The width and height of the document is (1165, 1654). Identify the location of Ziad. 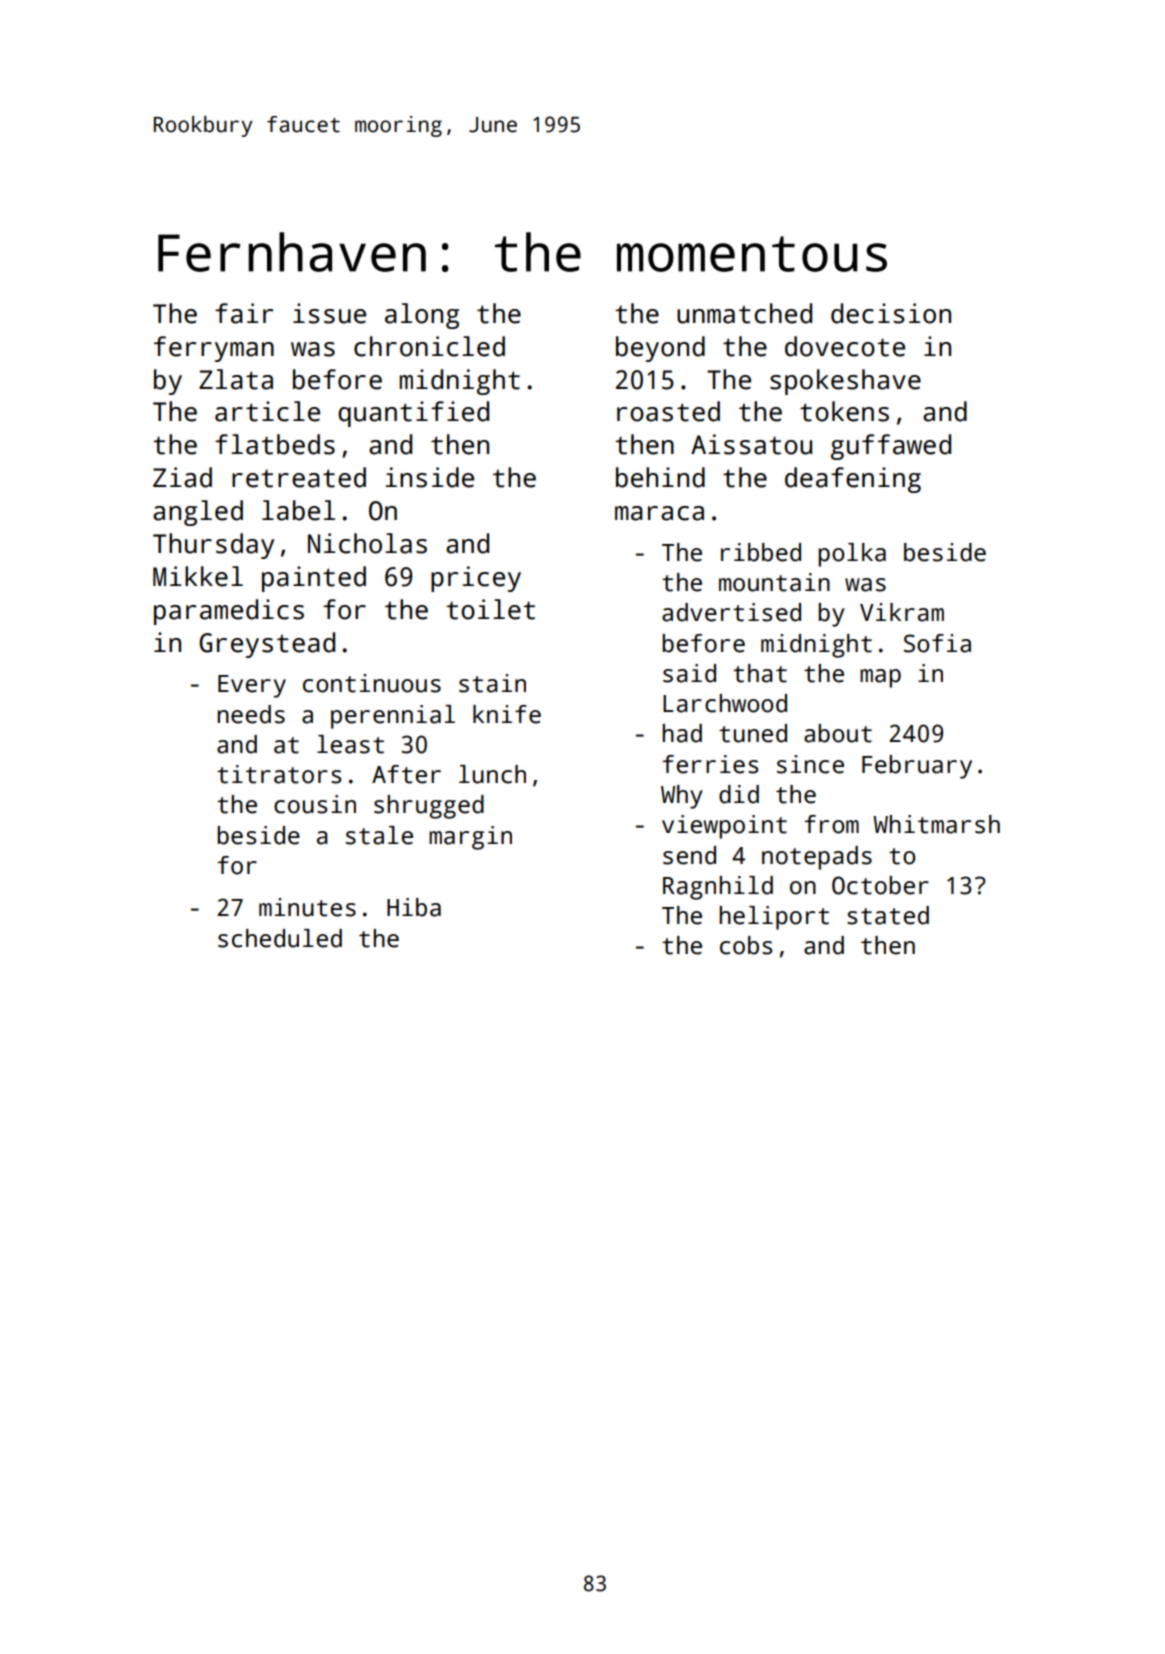
(182, 477).
